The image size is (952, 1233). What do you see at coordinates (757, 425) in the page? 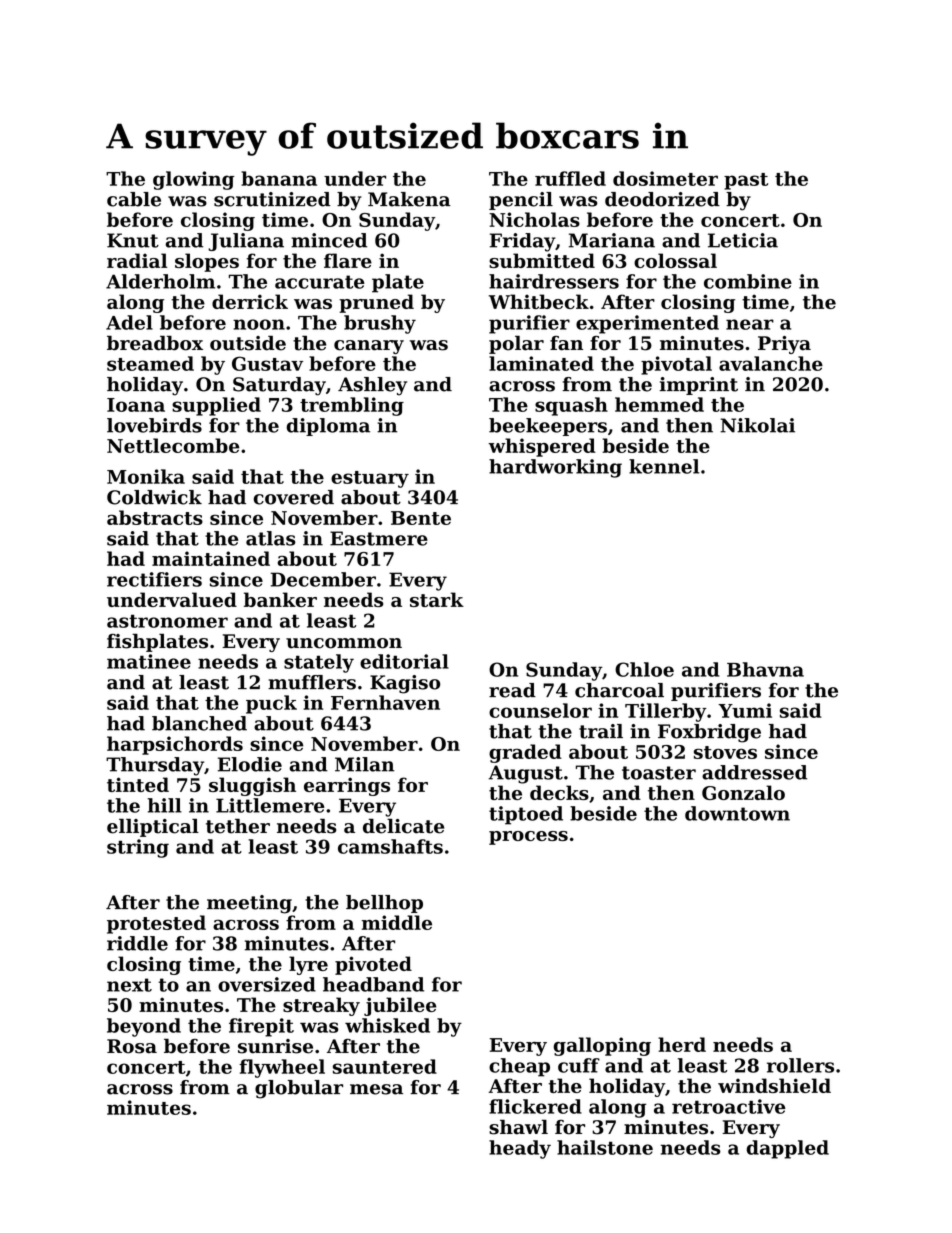
I see `Nikolai` at bounding box center [757, 425].
